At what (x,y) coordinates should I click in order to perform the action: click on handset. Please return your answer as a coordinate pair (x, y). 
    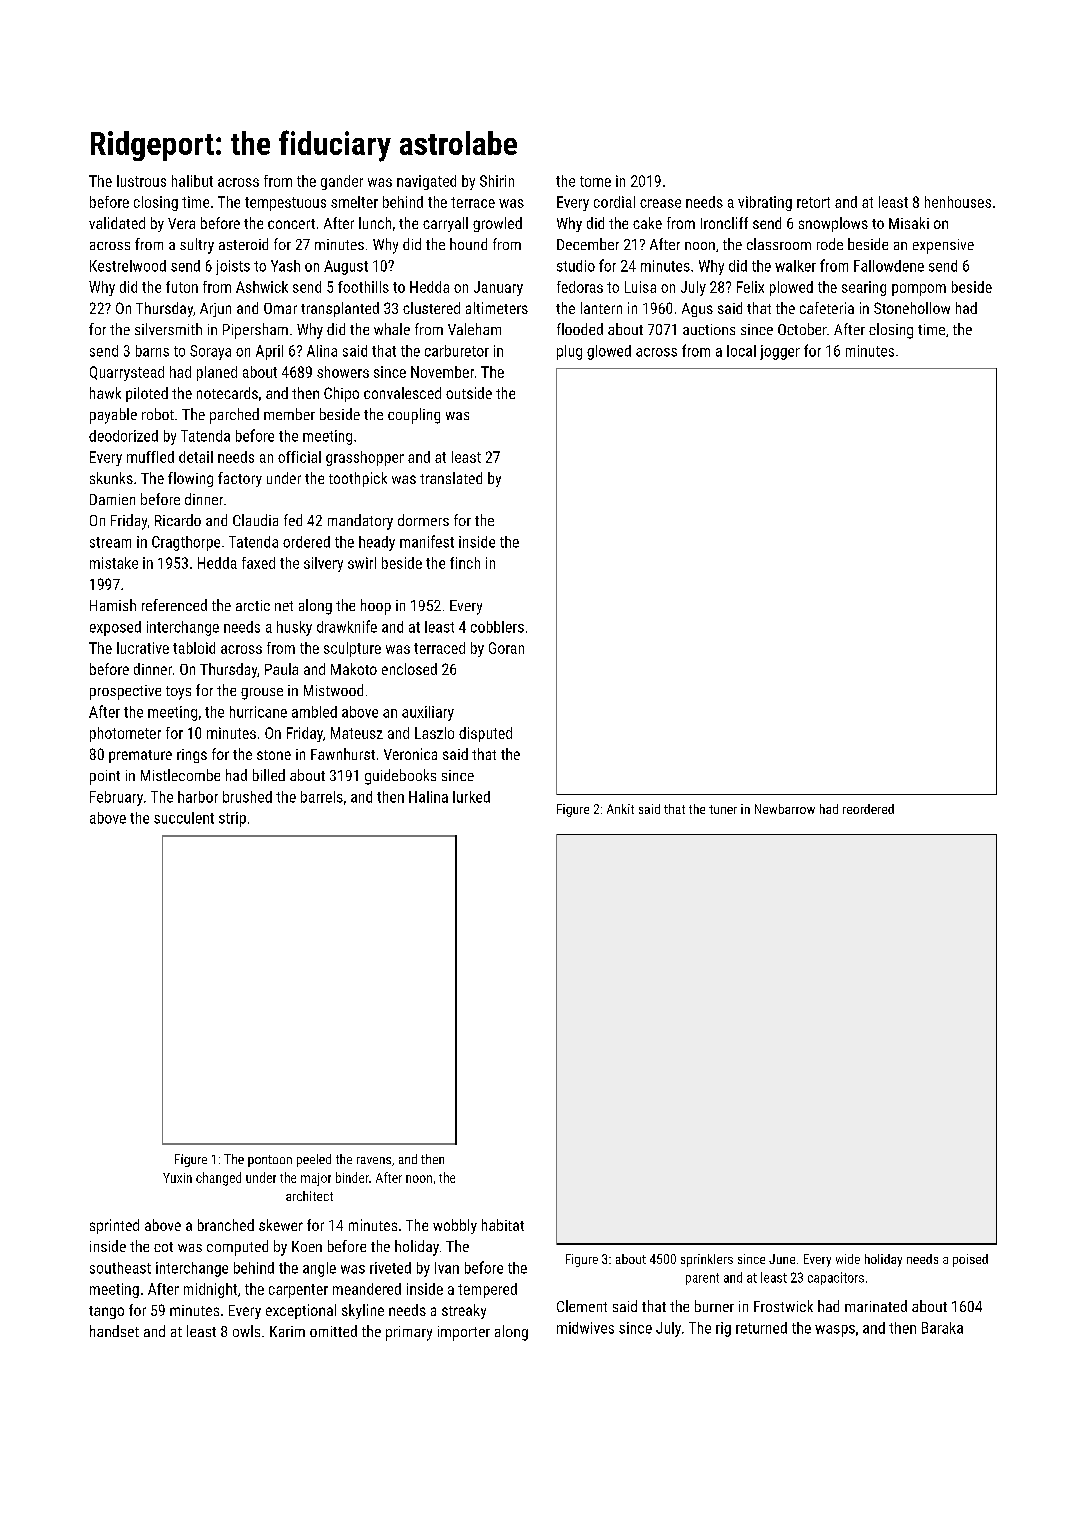
    Looking at the image, I should click on (114, 1331).
